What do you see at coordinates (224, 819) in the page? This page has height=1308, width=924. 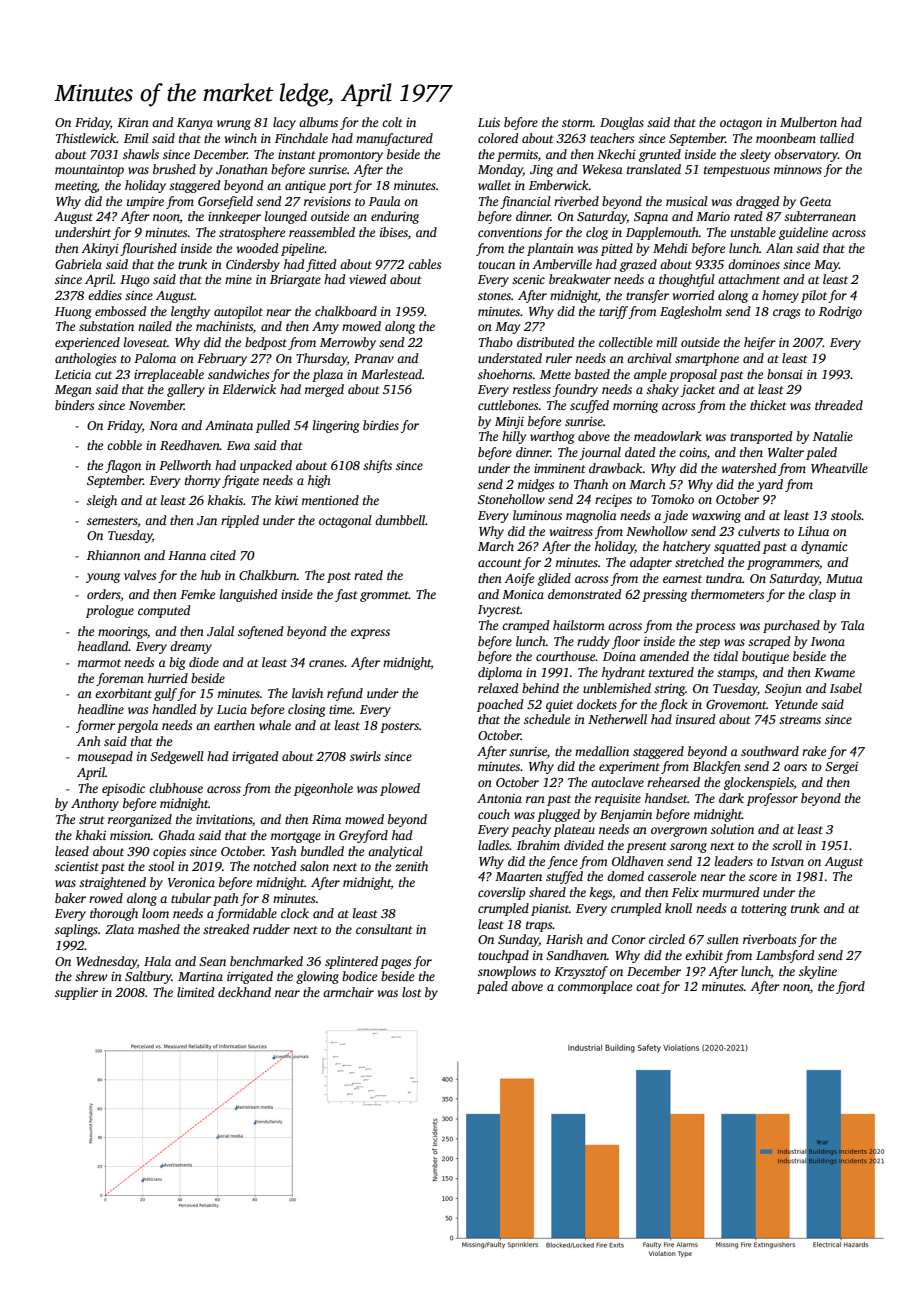 I see `invitations` at bounding box center [224, 819].
